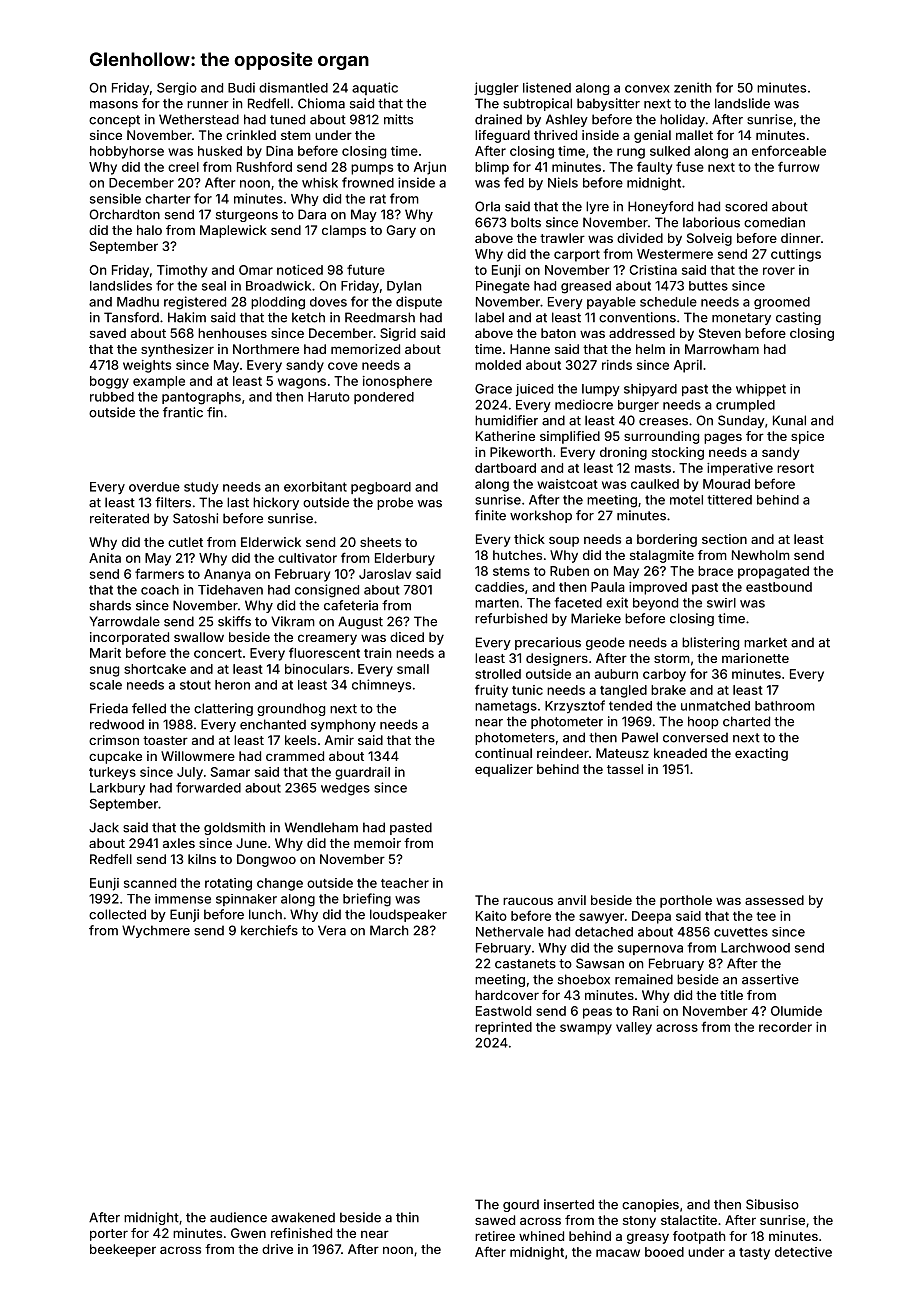 This image has height=1308, width=924. I want to click on assessed, so click(774, 900).
